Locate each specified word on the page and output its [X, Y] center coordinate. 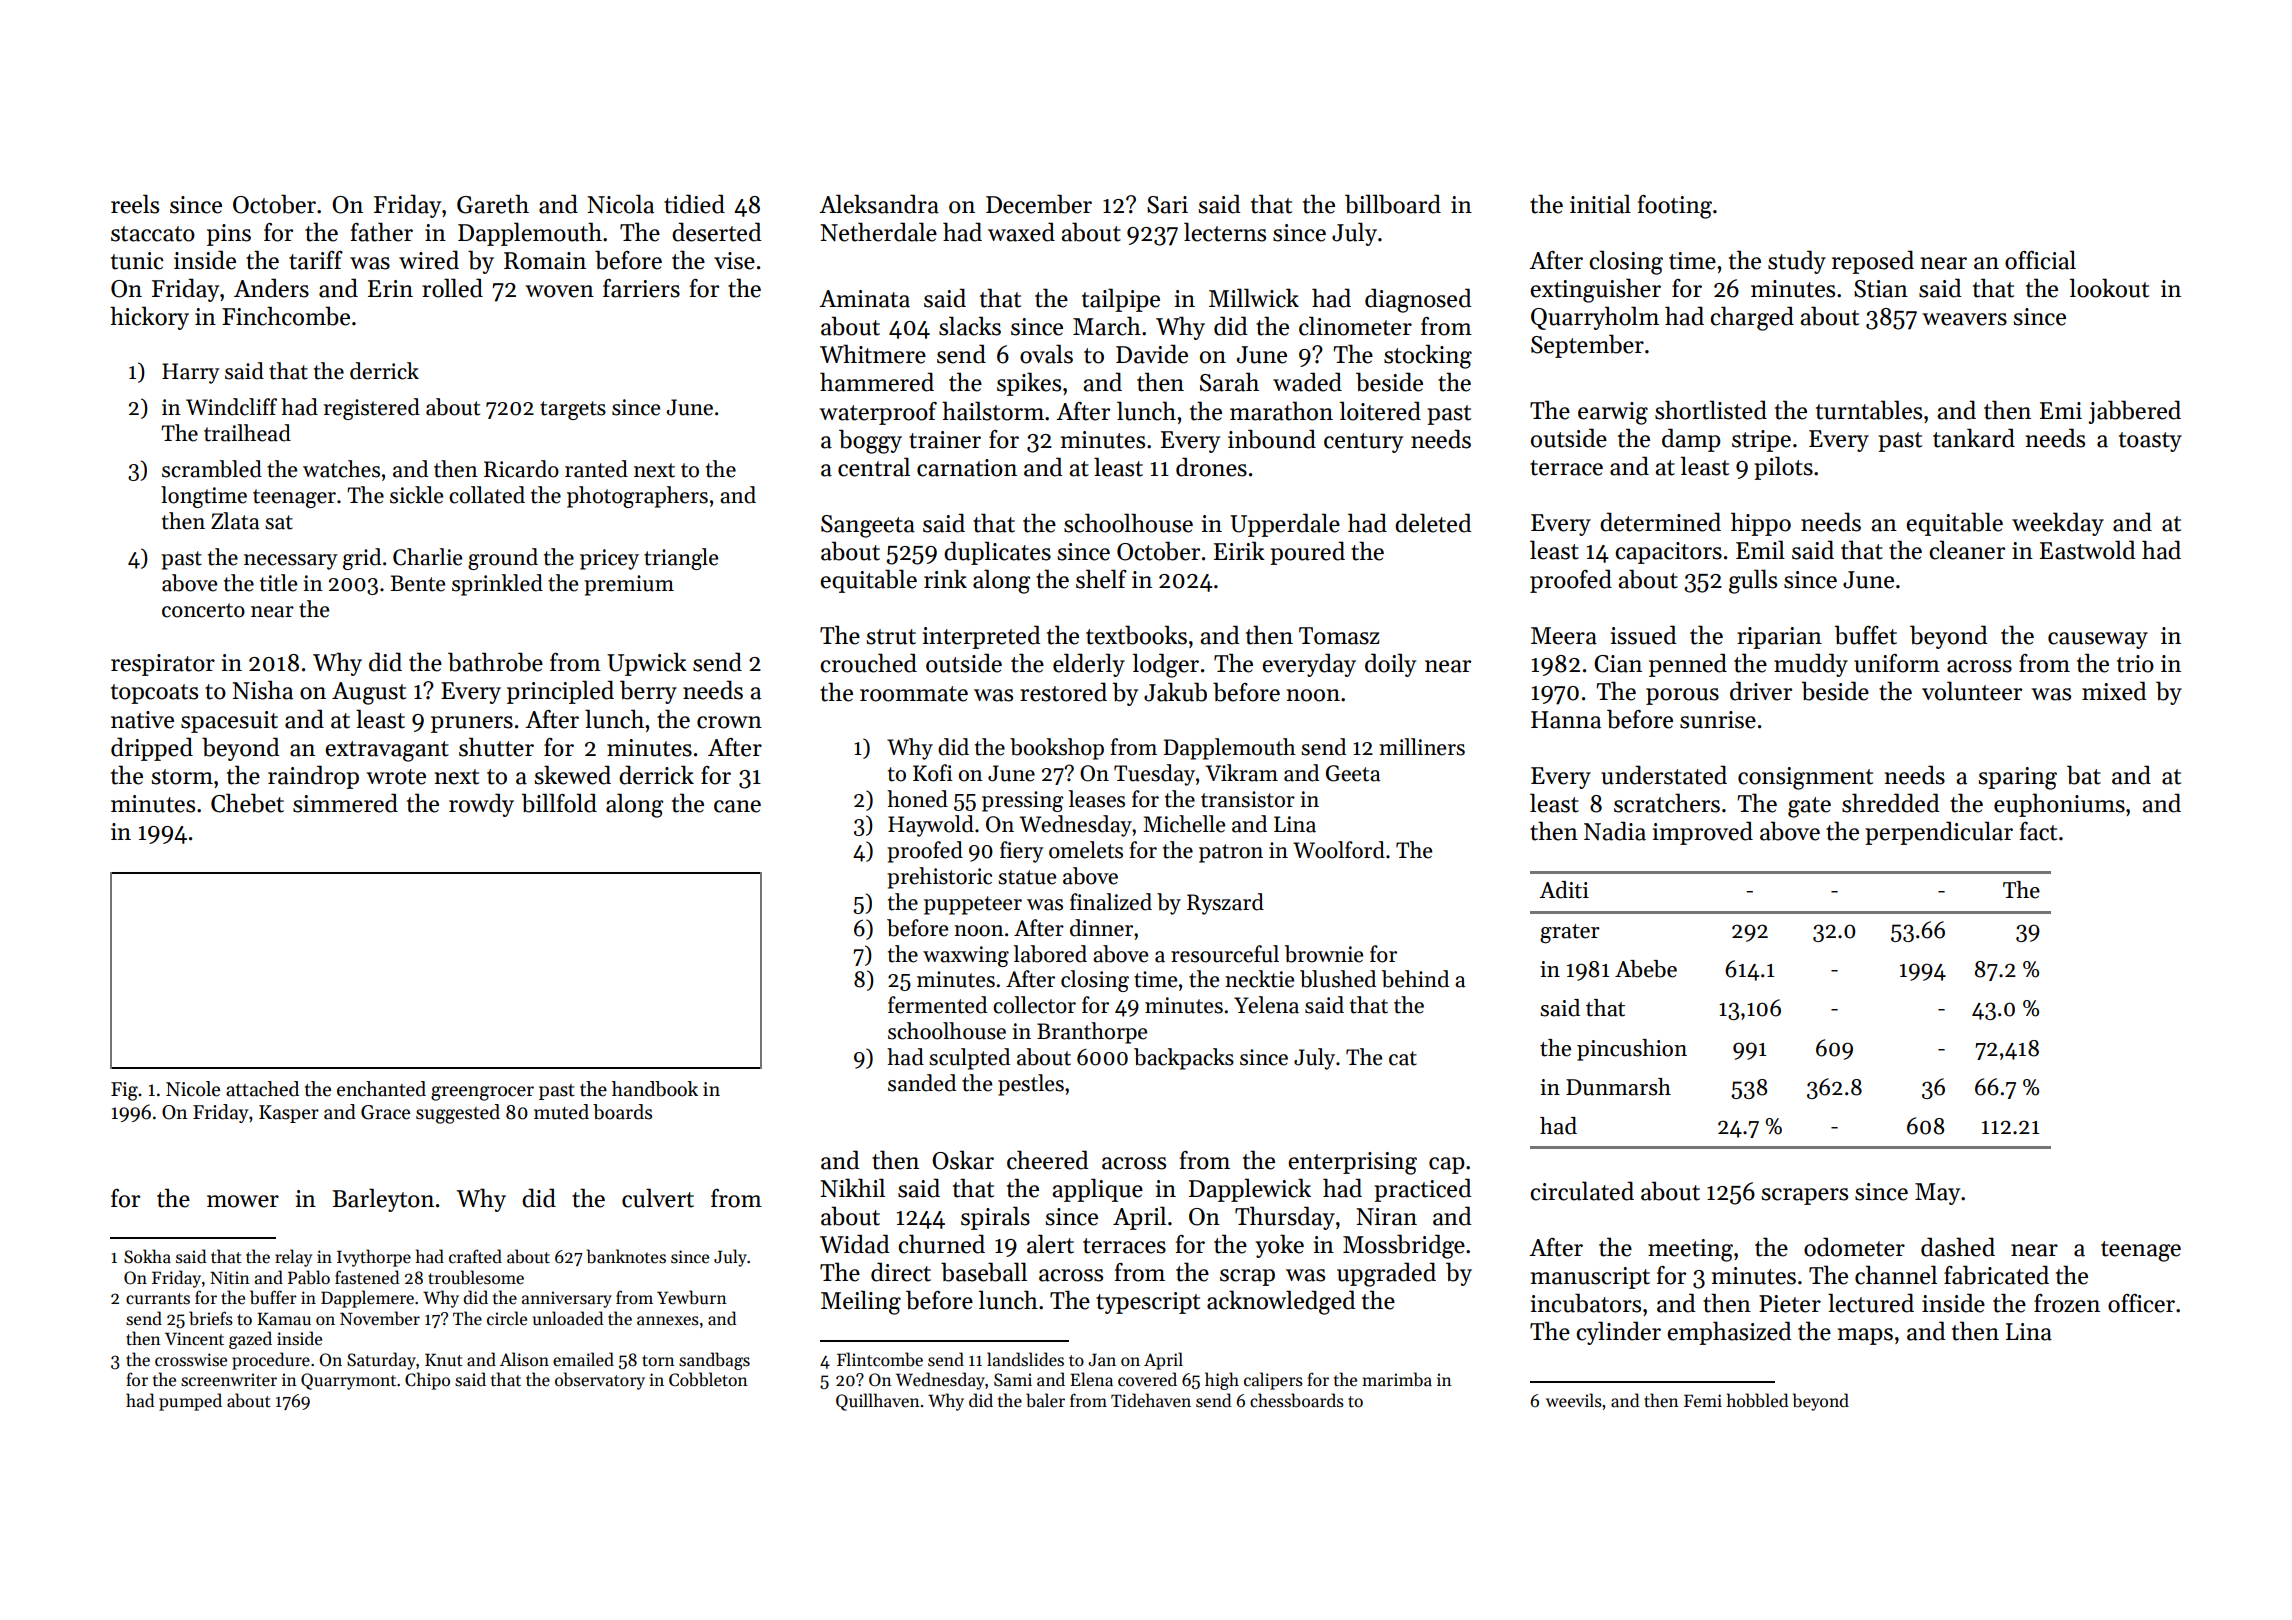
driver [1761, 691]
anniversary [567, 1299]
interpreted [982, 637]
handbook [655, 1089]
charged [1752, 318]
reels [135, 204]
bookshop [1057, 749]
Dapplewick [1250, 1190]
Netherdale [878, 232]
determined [1660, 522]
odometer [1854, 1247]
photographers [637, 497]
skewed [572, 775]
